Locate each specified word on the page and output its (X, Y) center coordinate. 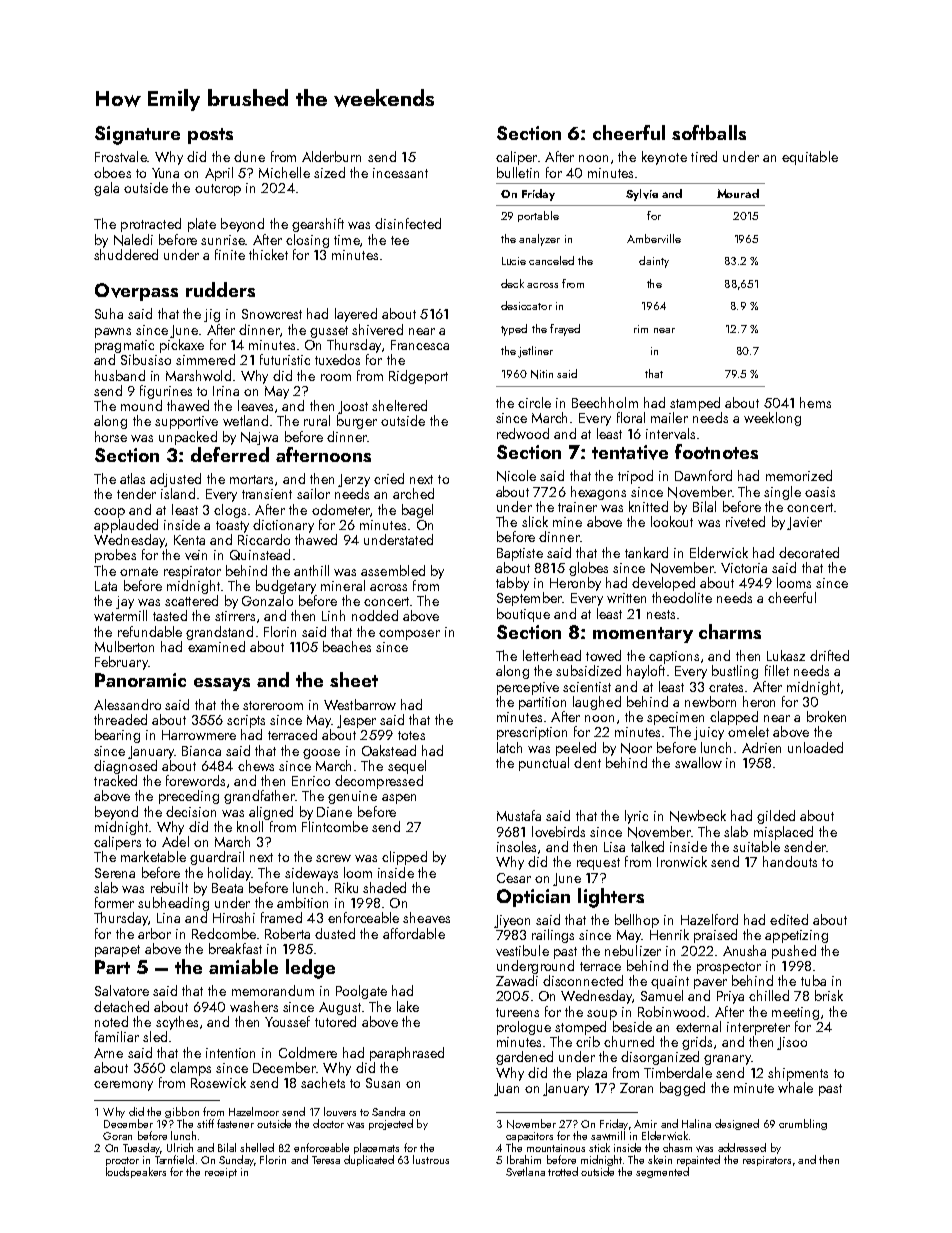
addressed (742, 1147)
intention (230, 1053)
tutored (335, 1021)
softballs (709, 132)
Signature (137, 135)
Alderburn (331, 156)
